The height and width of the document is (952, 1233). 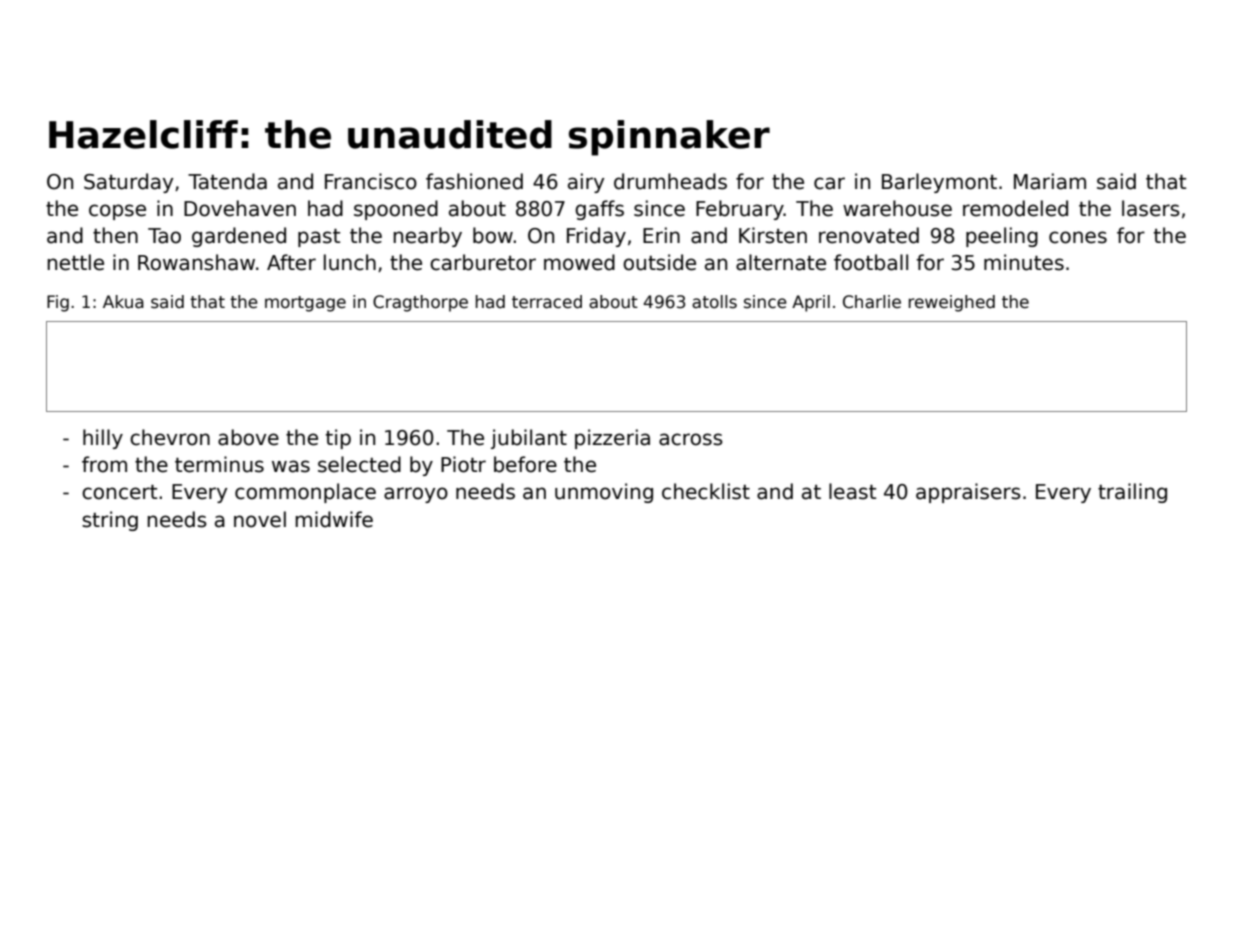 What do you see at coordinates (968, 493) in the document?
I see `appraisers` at bounding box center [968, 493].
